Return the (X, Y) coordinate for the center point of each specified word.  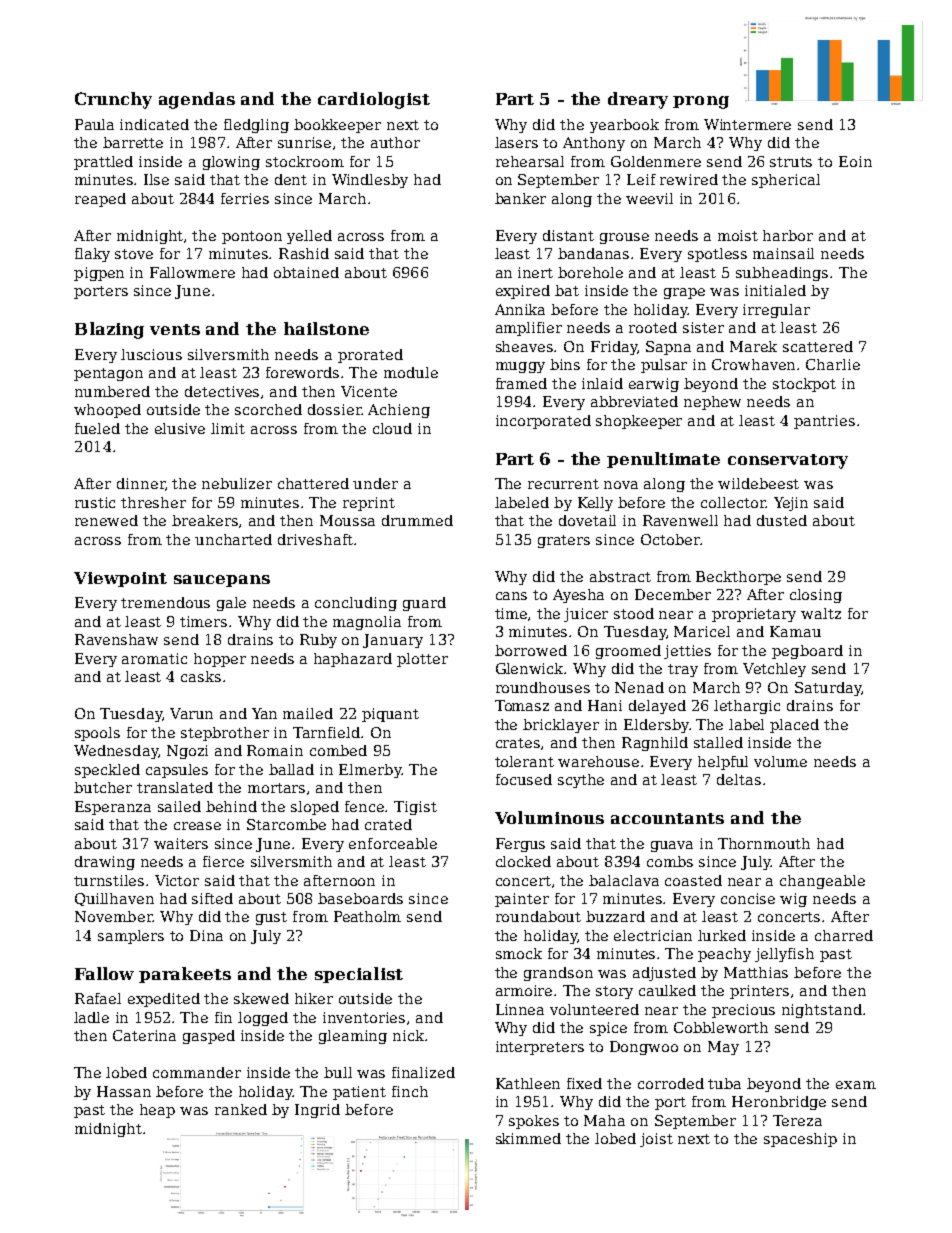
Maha (604, 1120)
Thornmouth (764, 843)
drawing (105, 863)
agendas (197, 100)
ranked (241, 1109)
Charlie (833, 364)
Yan (264, 713)
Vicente (369, 391)
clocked (523, 861)
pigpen (99, 274)
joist (656, 1140)
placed (794, 726)
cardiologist (374, 100)
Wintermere (747, 124)
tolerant (524, 761)
